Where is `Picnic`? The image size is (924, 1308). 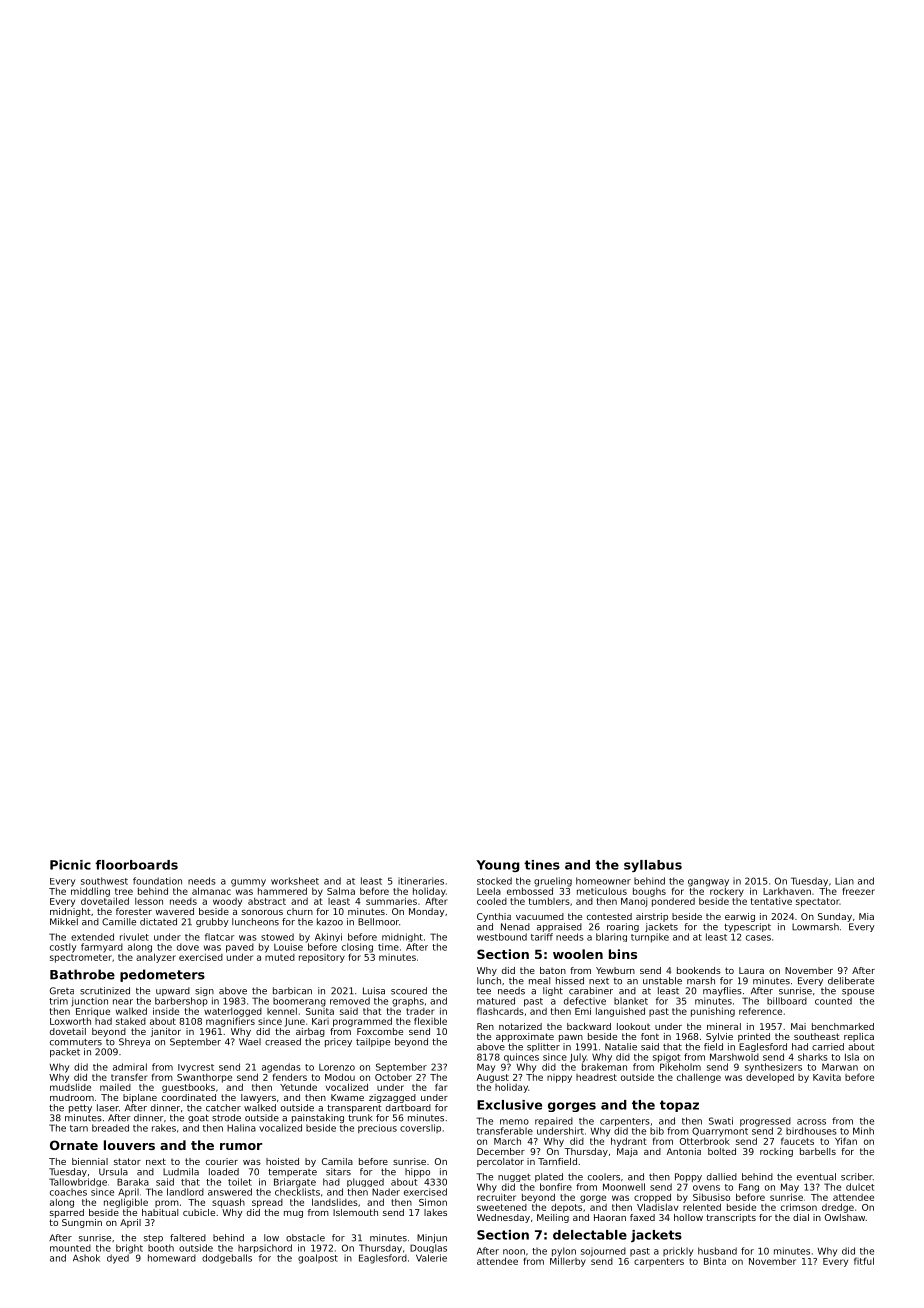 Picnic is located at coordinates (70, 865).
